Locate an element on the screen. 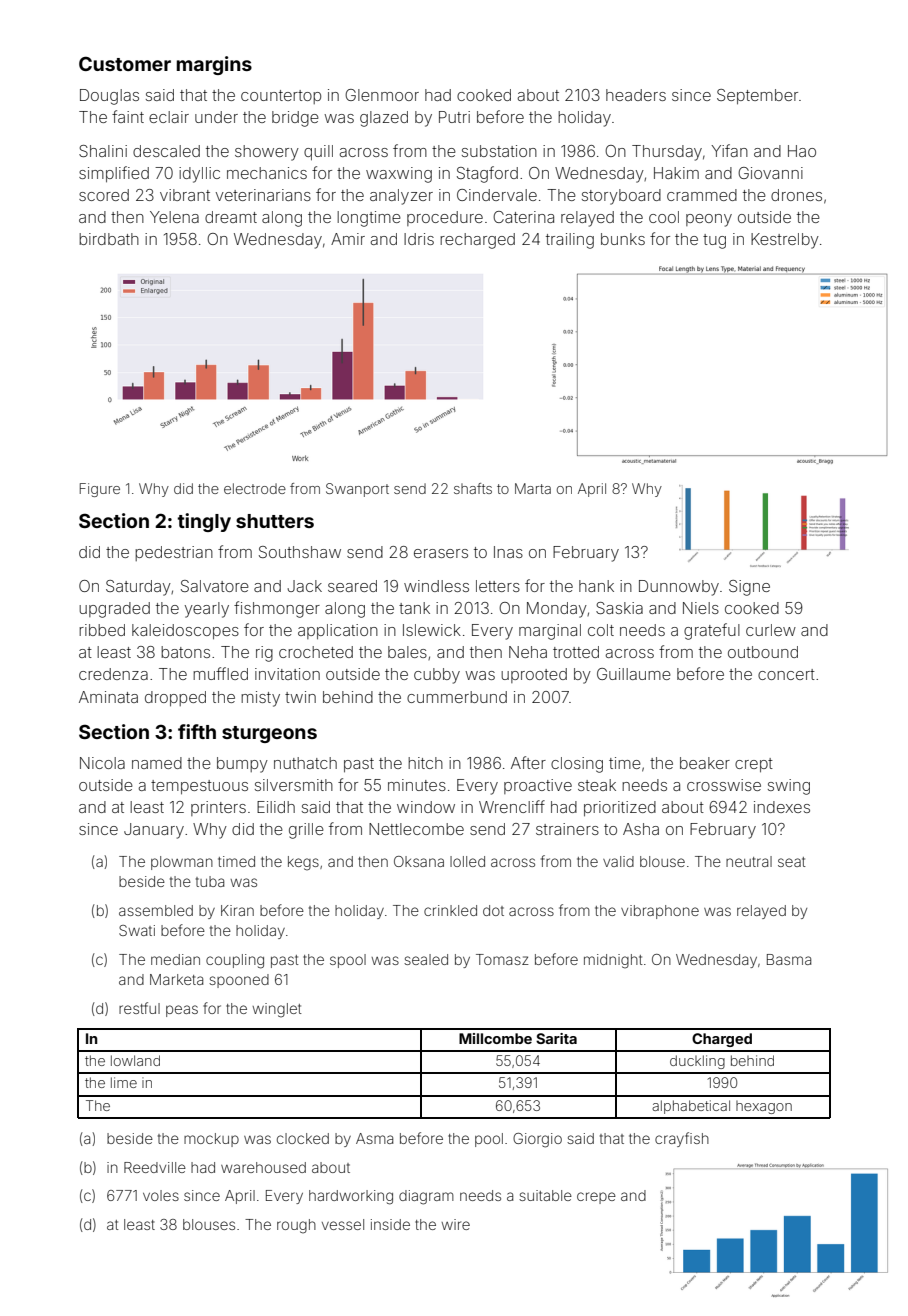 The width and height of the screenshot is (908, 1316). Idris is located at coordinates (419, 239).
